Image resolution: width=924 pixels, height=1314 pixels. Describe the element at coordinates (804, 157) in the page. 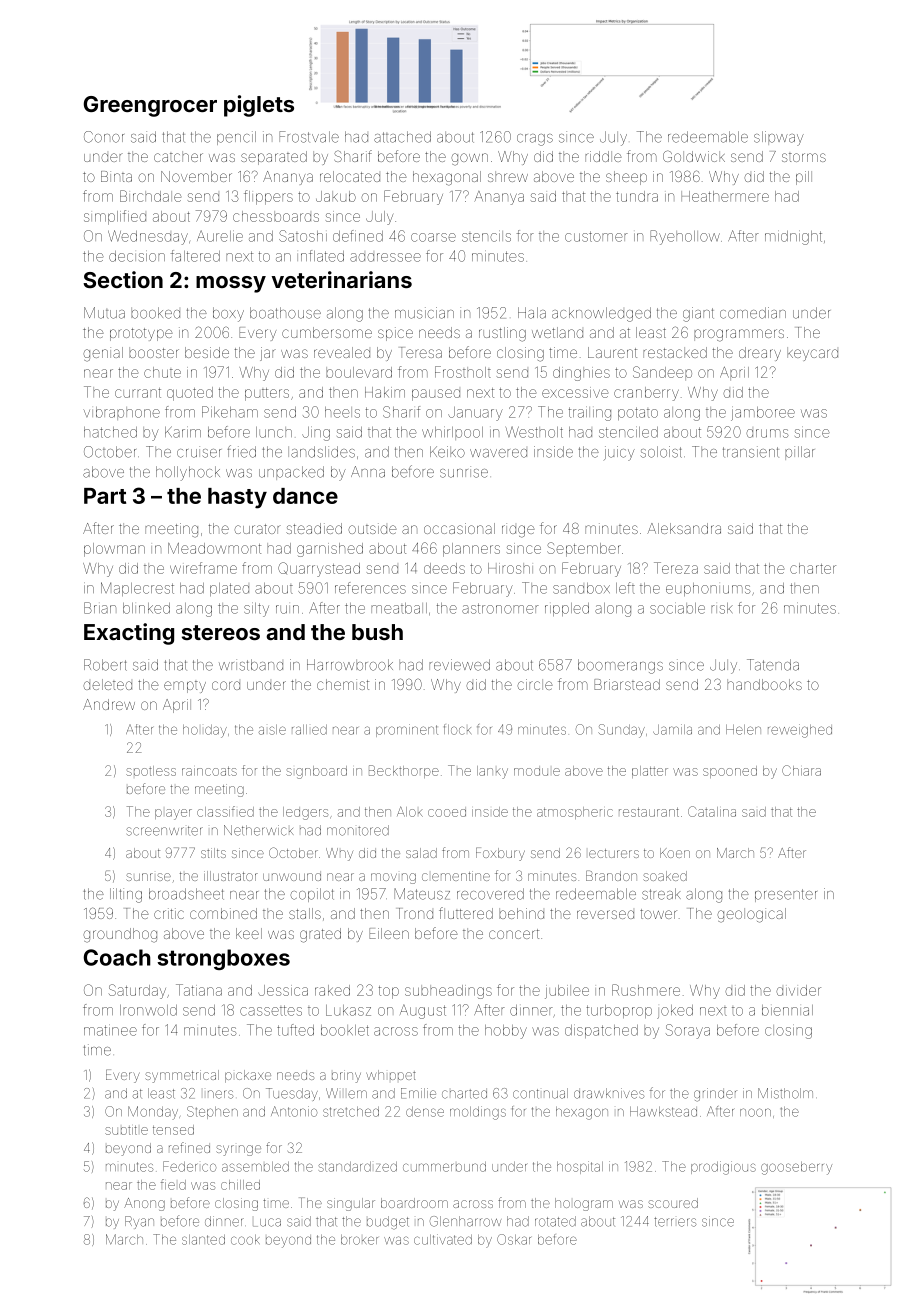

I see `storms` at that location.
